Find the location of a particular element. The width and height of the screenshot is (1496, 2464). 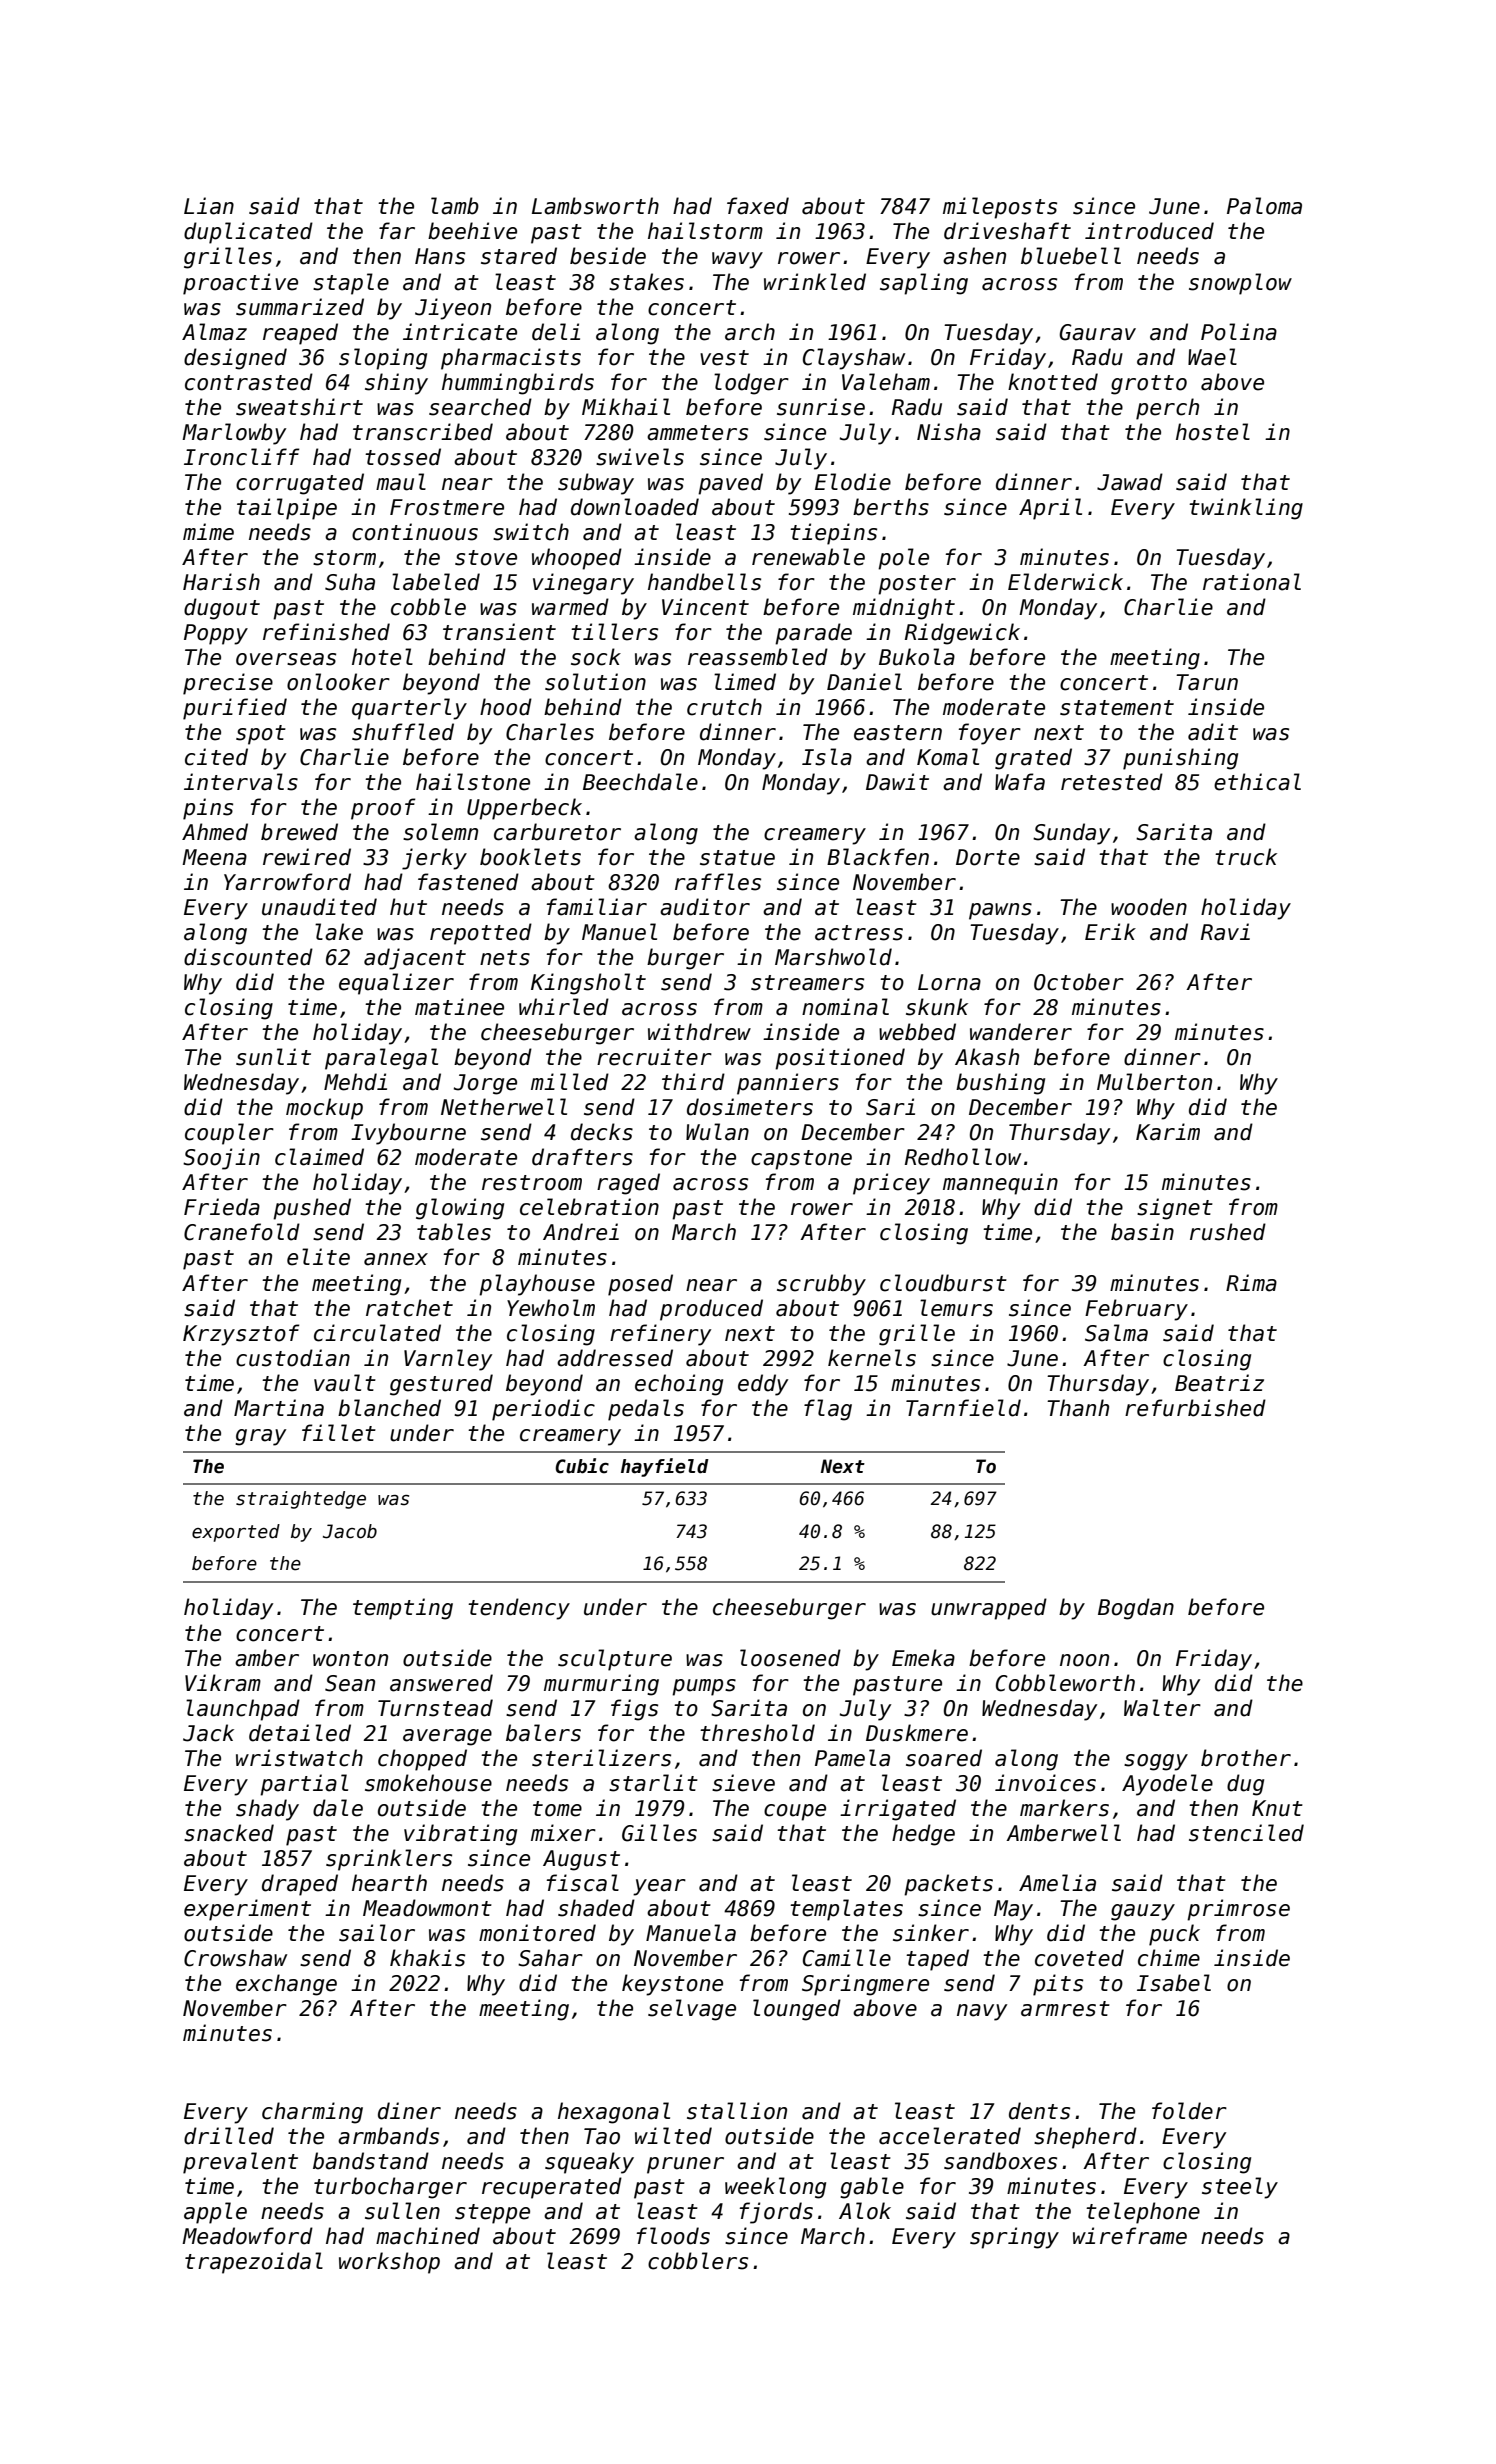

year is located at coordinates (659, 1887).
